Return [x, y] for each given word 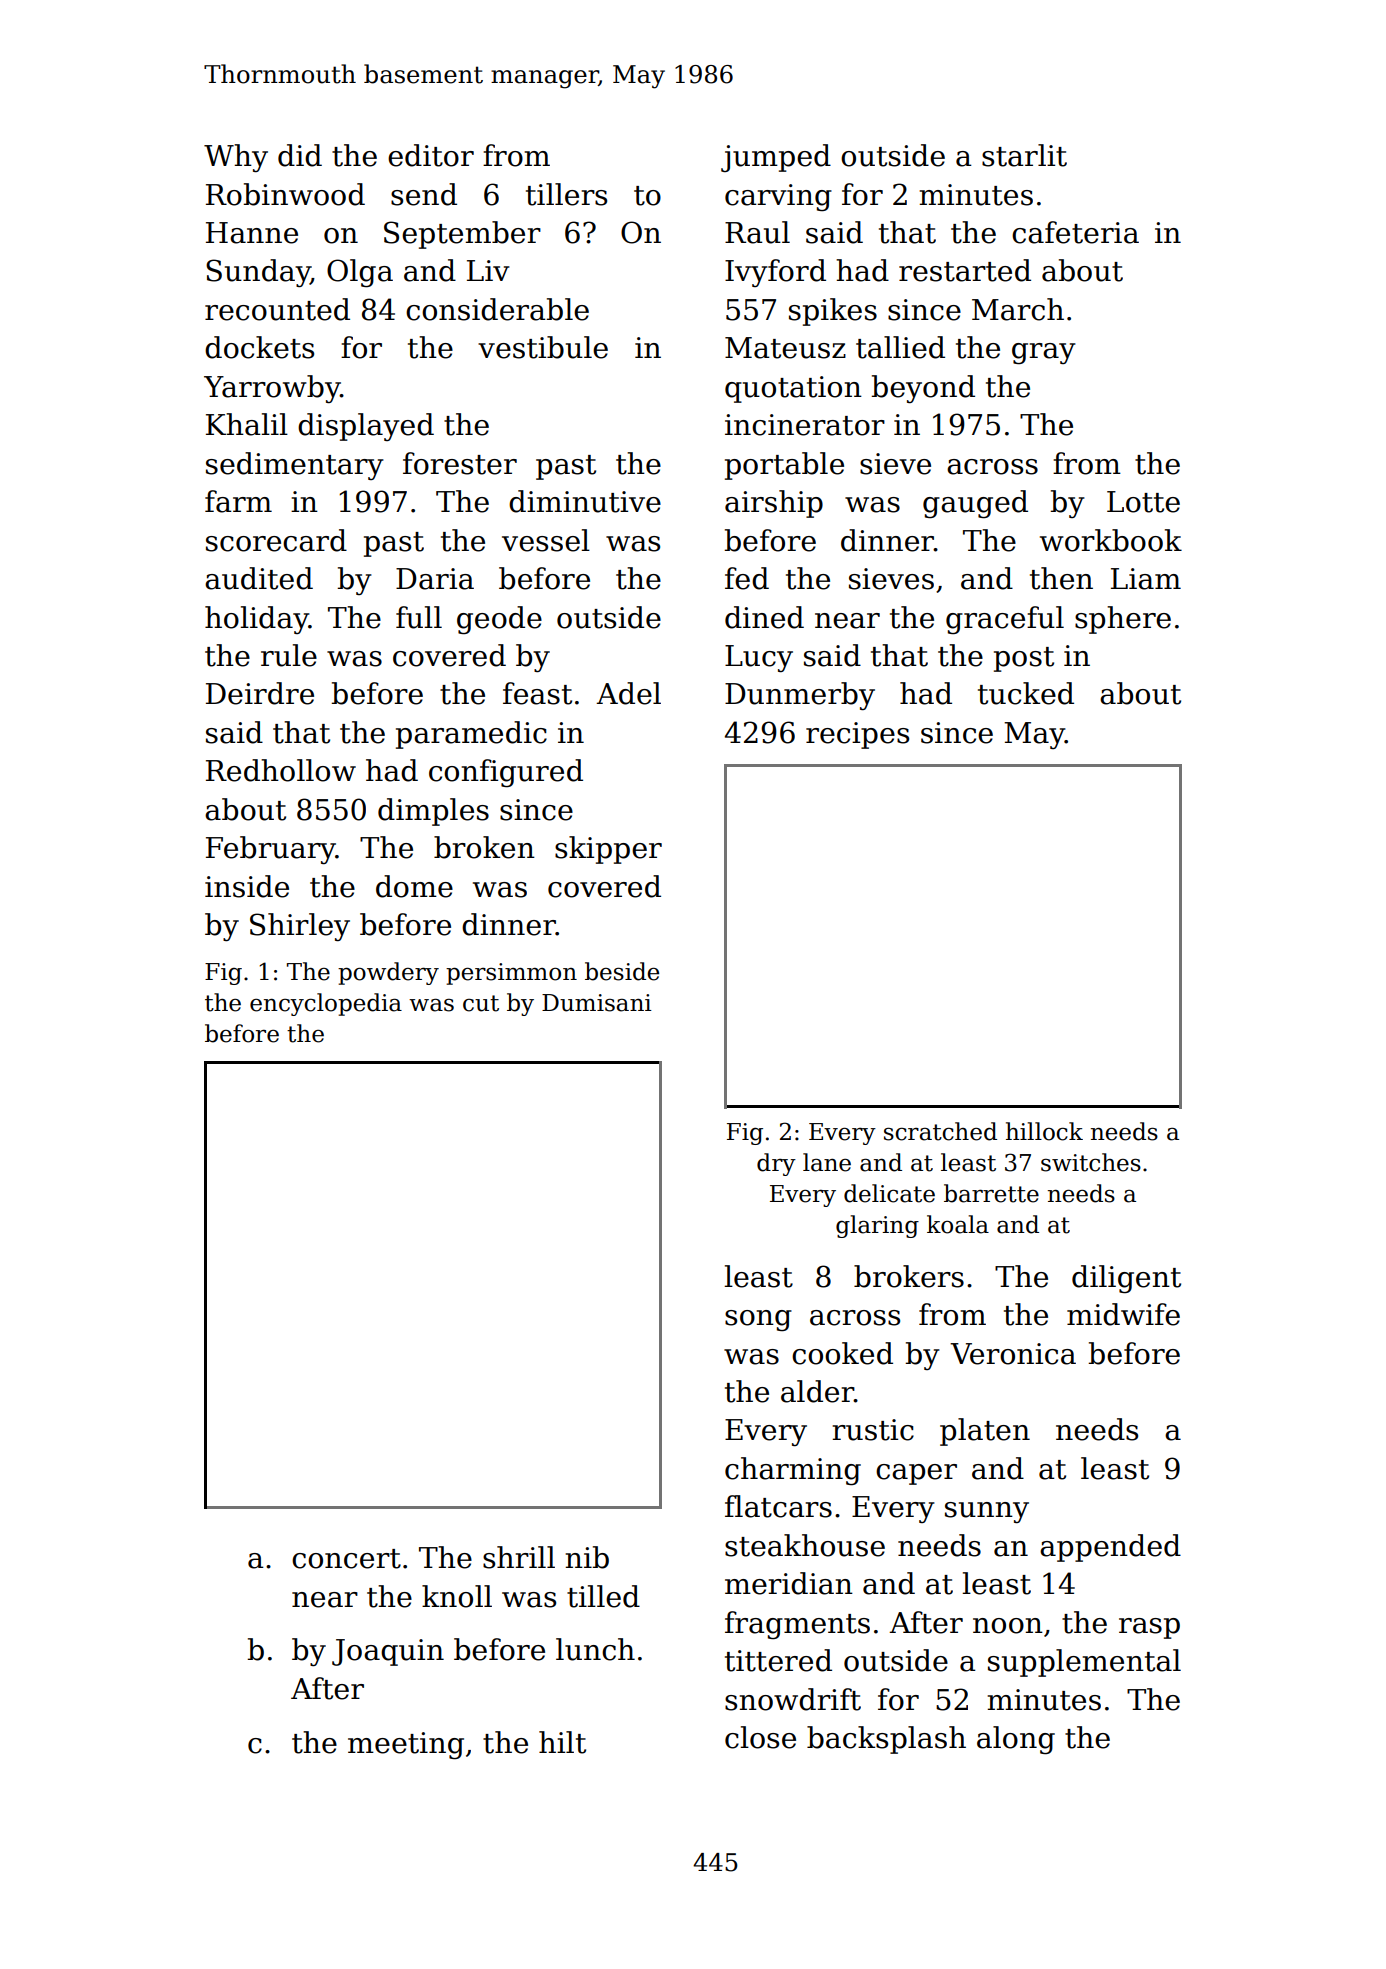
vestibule [543, 347]
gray [1044, 353]
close [760, 1737]
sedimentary [295, 466]
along [1016, 1740]
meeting [406, 1745]
